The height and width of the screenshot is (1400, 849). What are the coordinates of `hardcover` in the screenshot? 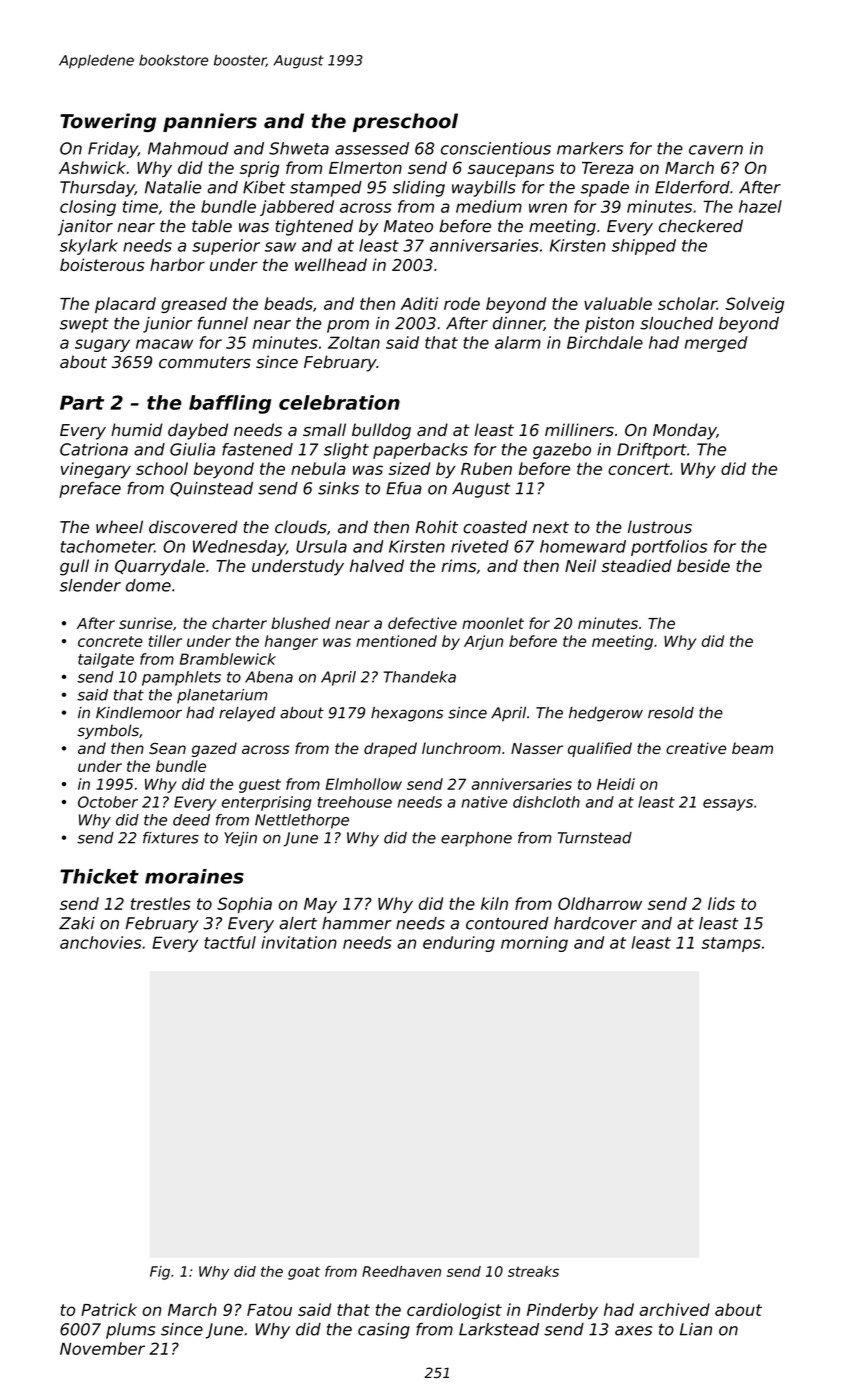 It's located at (595, 923).
